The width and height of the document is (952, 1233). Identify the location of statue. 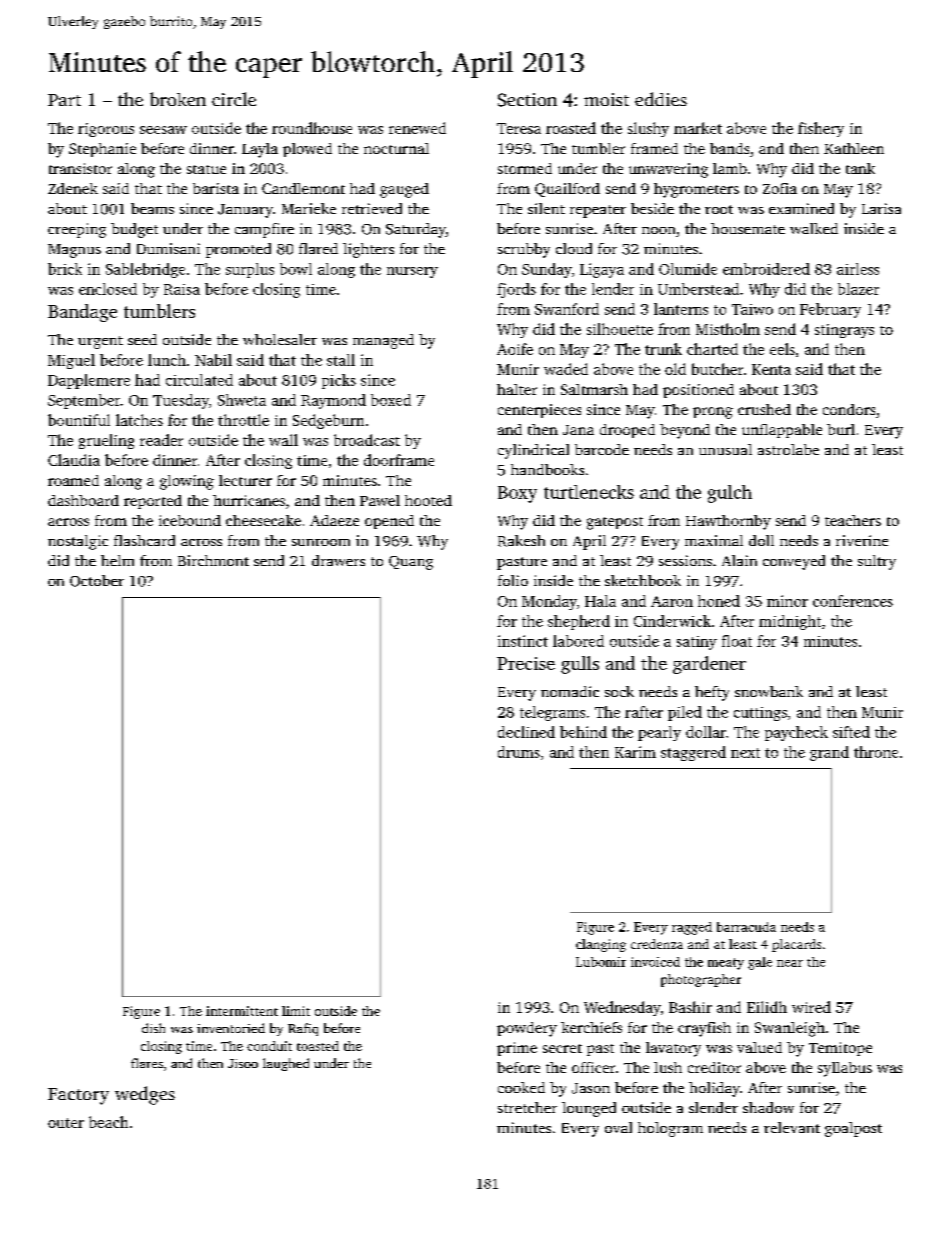
(206, 169).
